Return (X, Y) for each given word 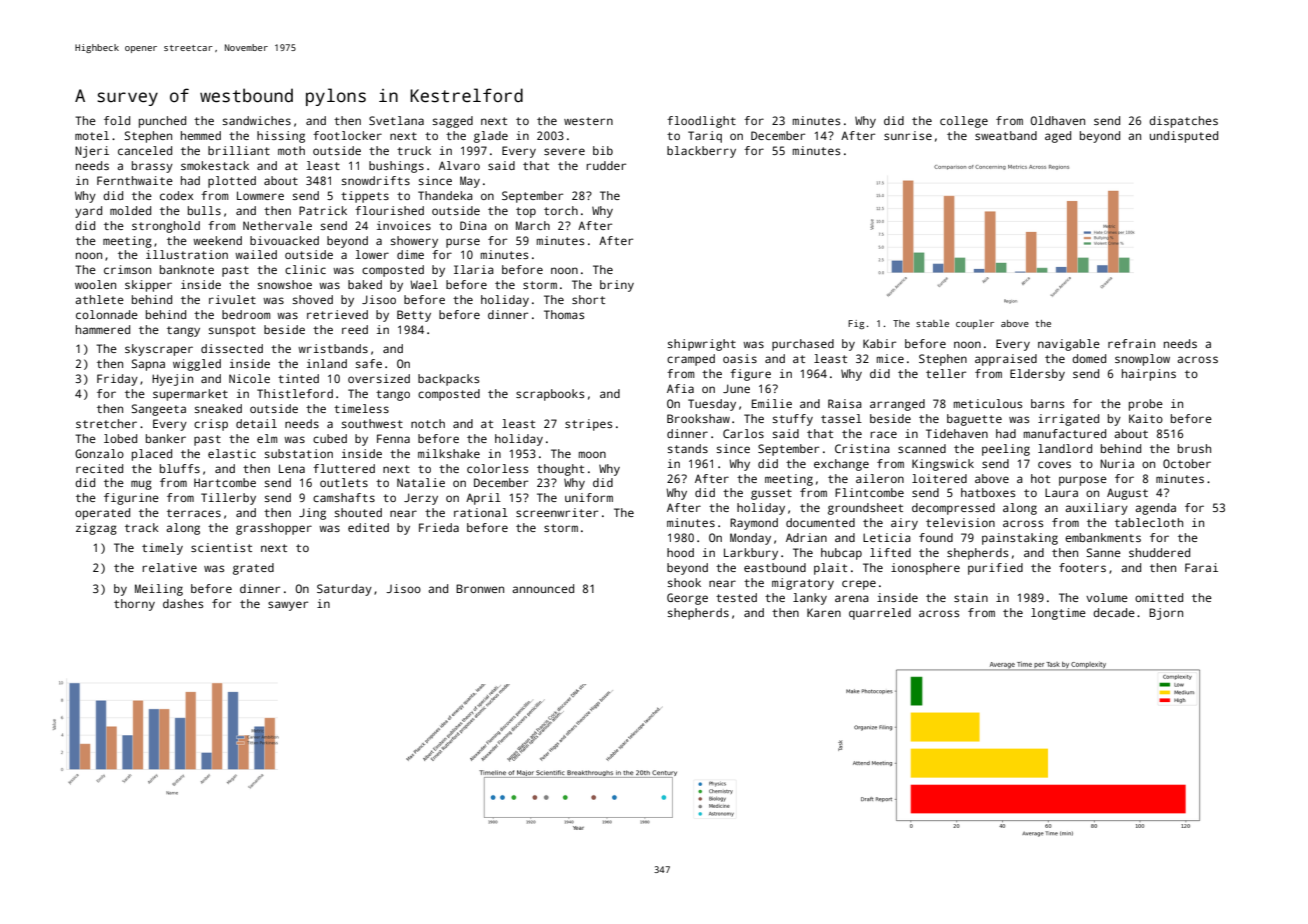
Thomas (564, 314)
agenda (1155, 509)
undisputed (1184, 137)
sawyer (288, 606)
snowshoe (285, 284)
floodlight (701, 122)
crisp (211, 425)
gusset (771, 494)
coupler (975, 324)
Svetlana (396, 120)
